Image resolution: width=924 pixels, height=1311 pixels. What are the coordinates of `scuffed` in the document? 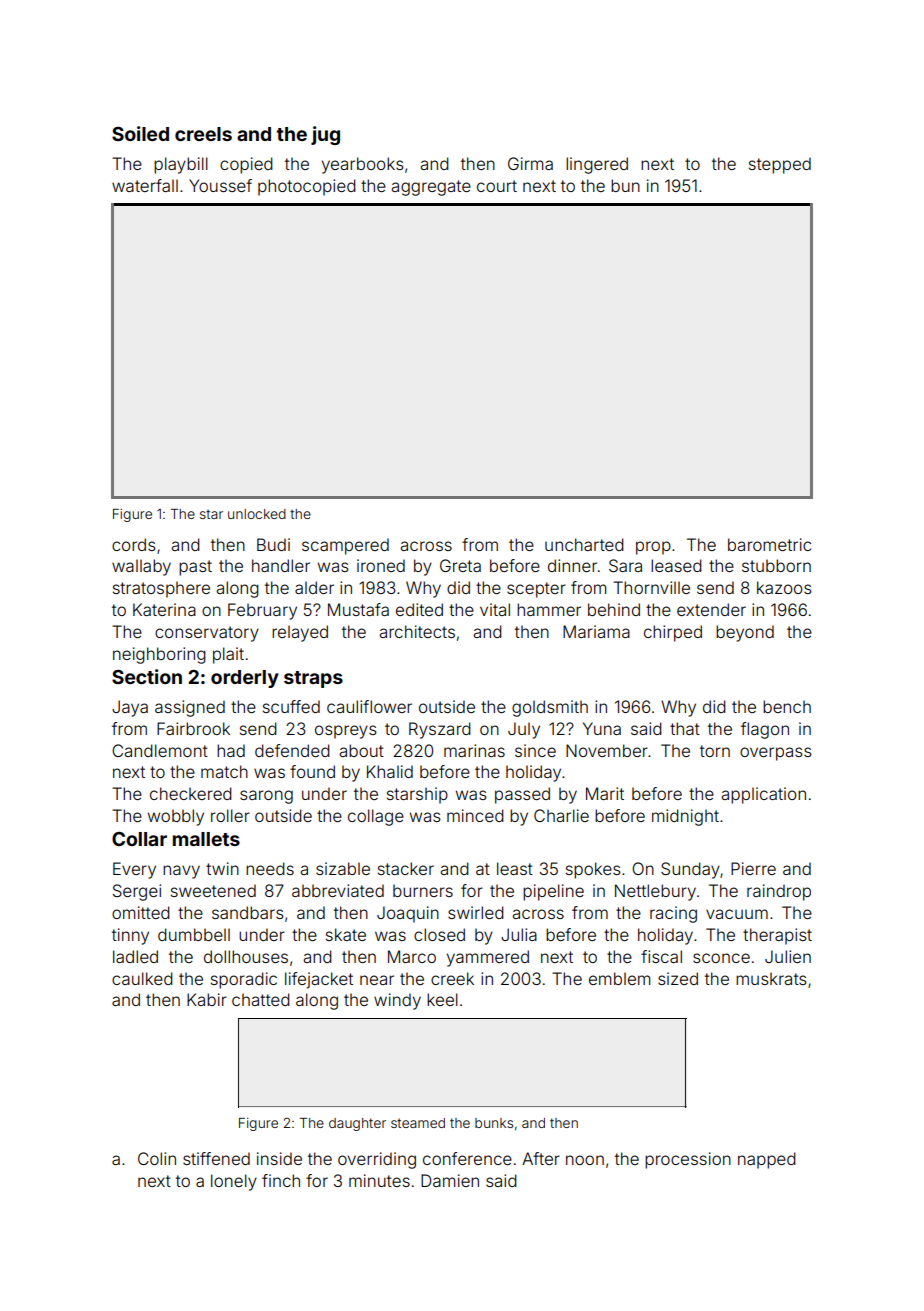 It's located at (291, 706).
